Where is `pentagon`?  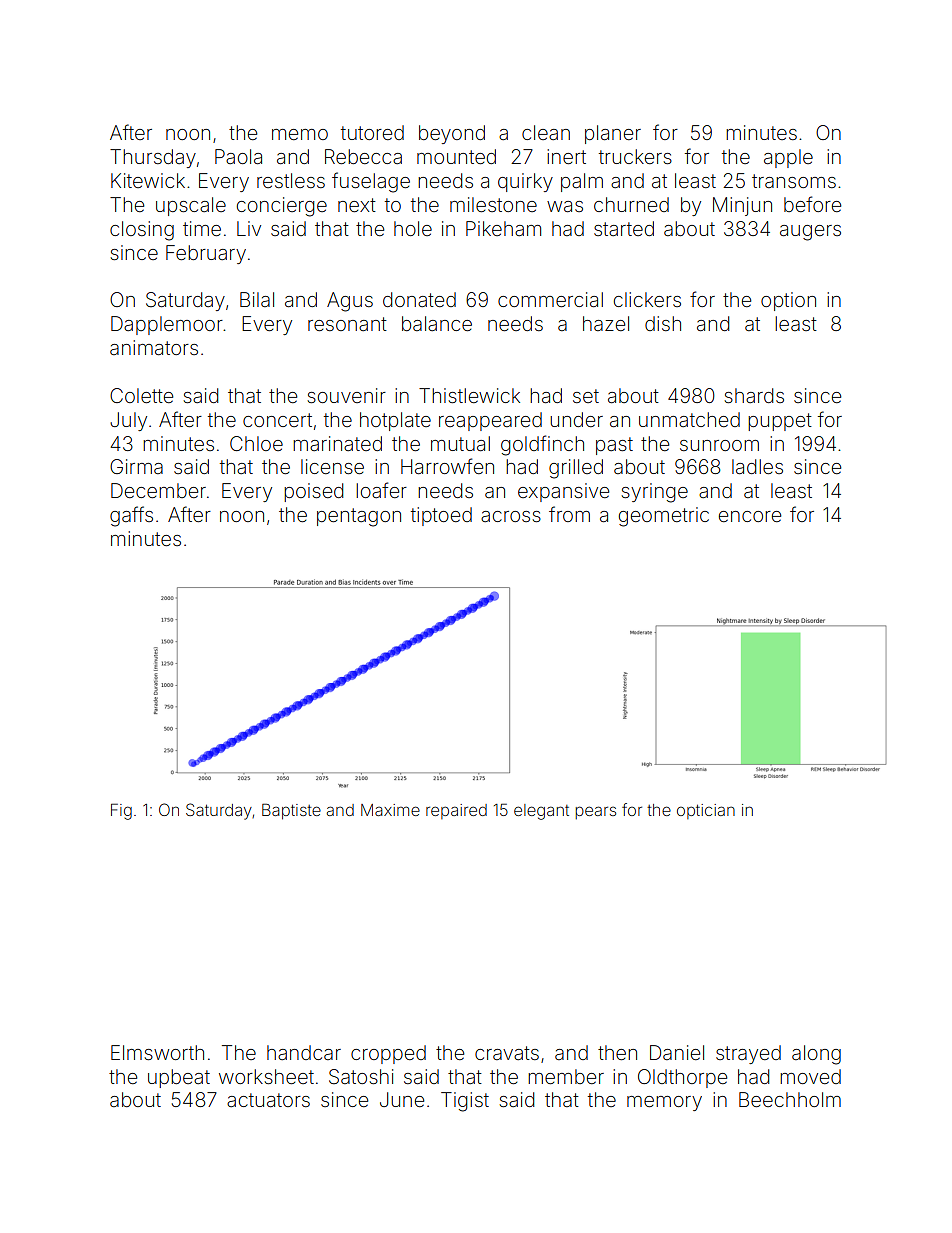 pentagon is located at coordinates (359, 517).
